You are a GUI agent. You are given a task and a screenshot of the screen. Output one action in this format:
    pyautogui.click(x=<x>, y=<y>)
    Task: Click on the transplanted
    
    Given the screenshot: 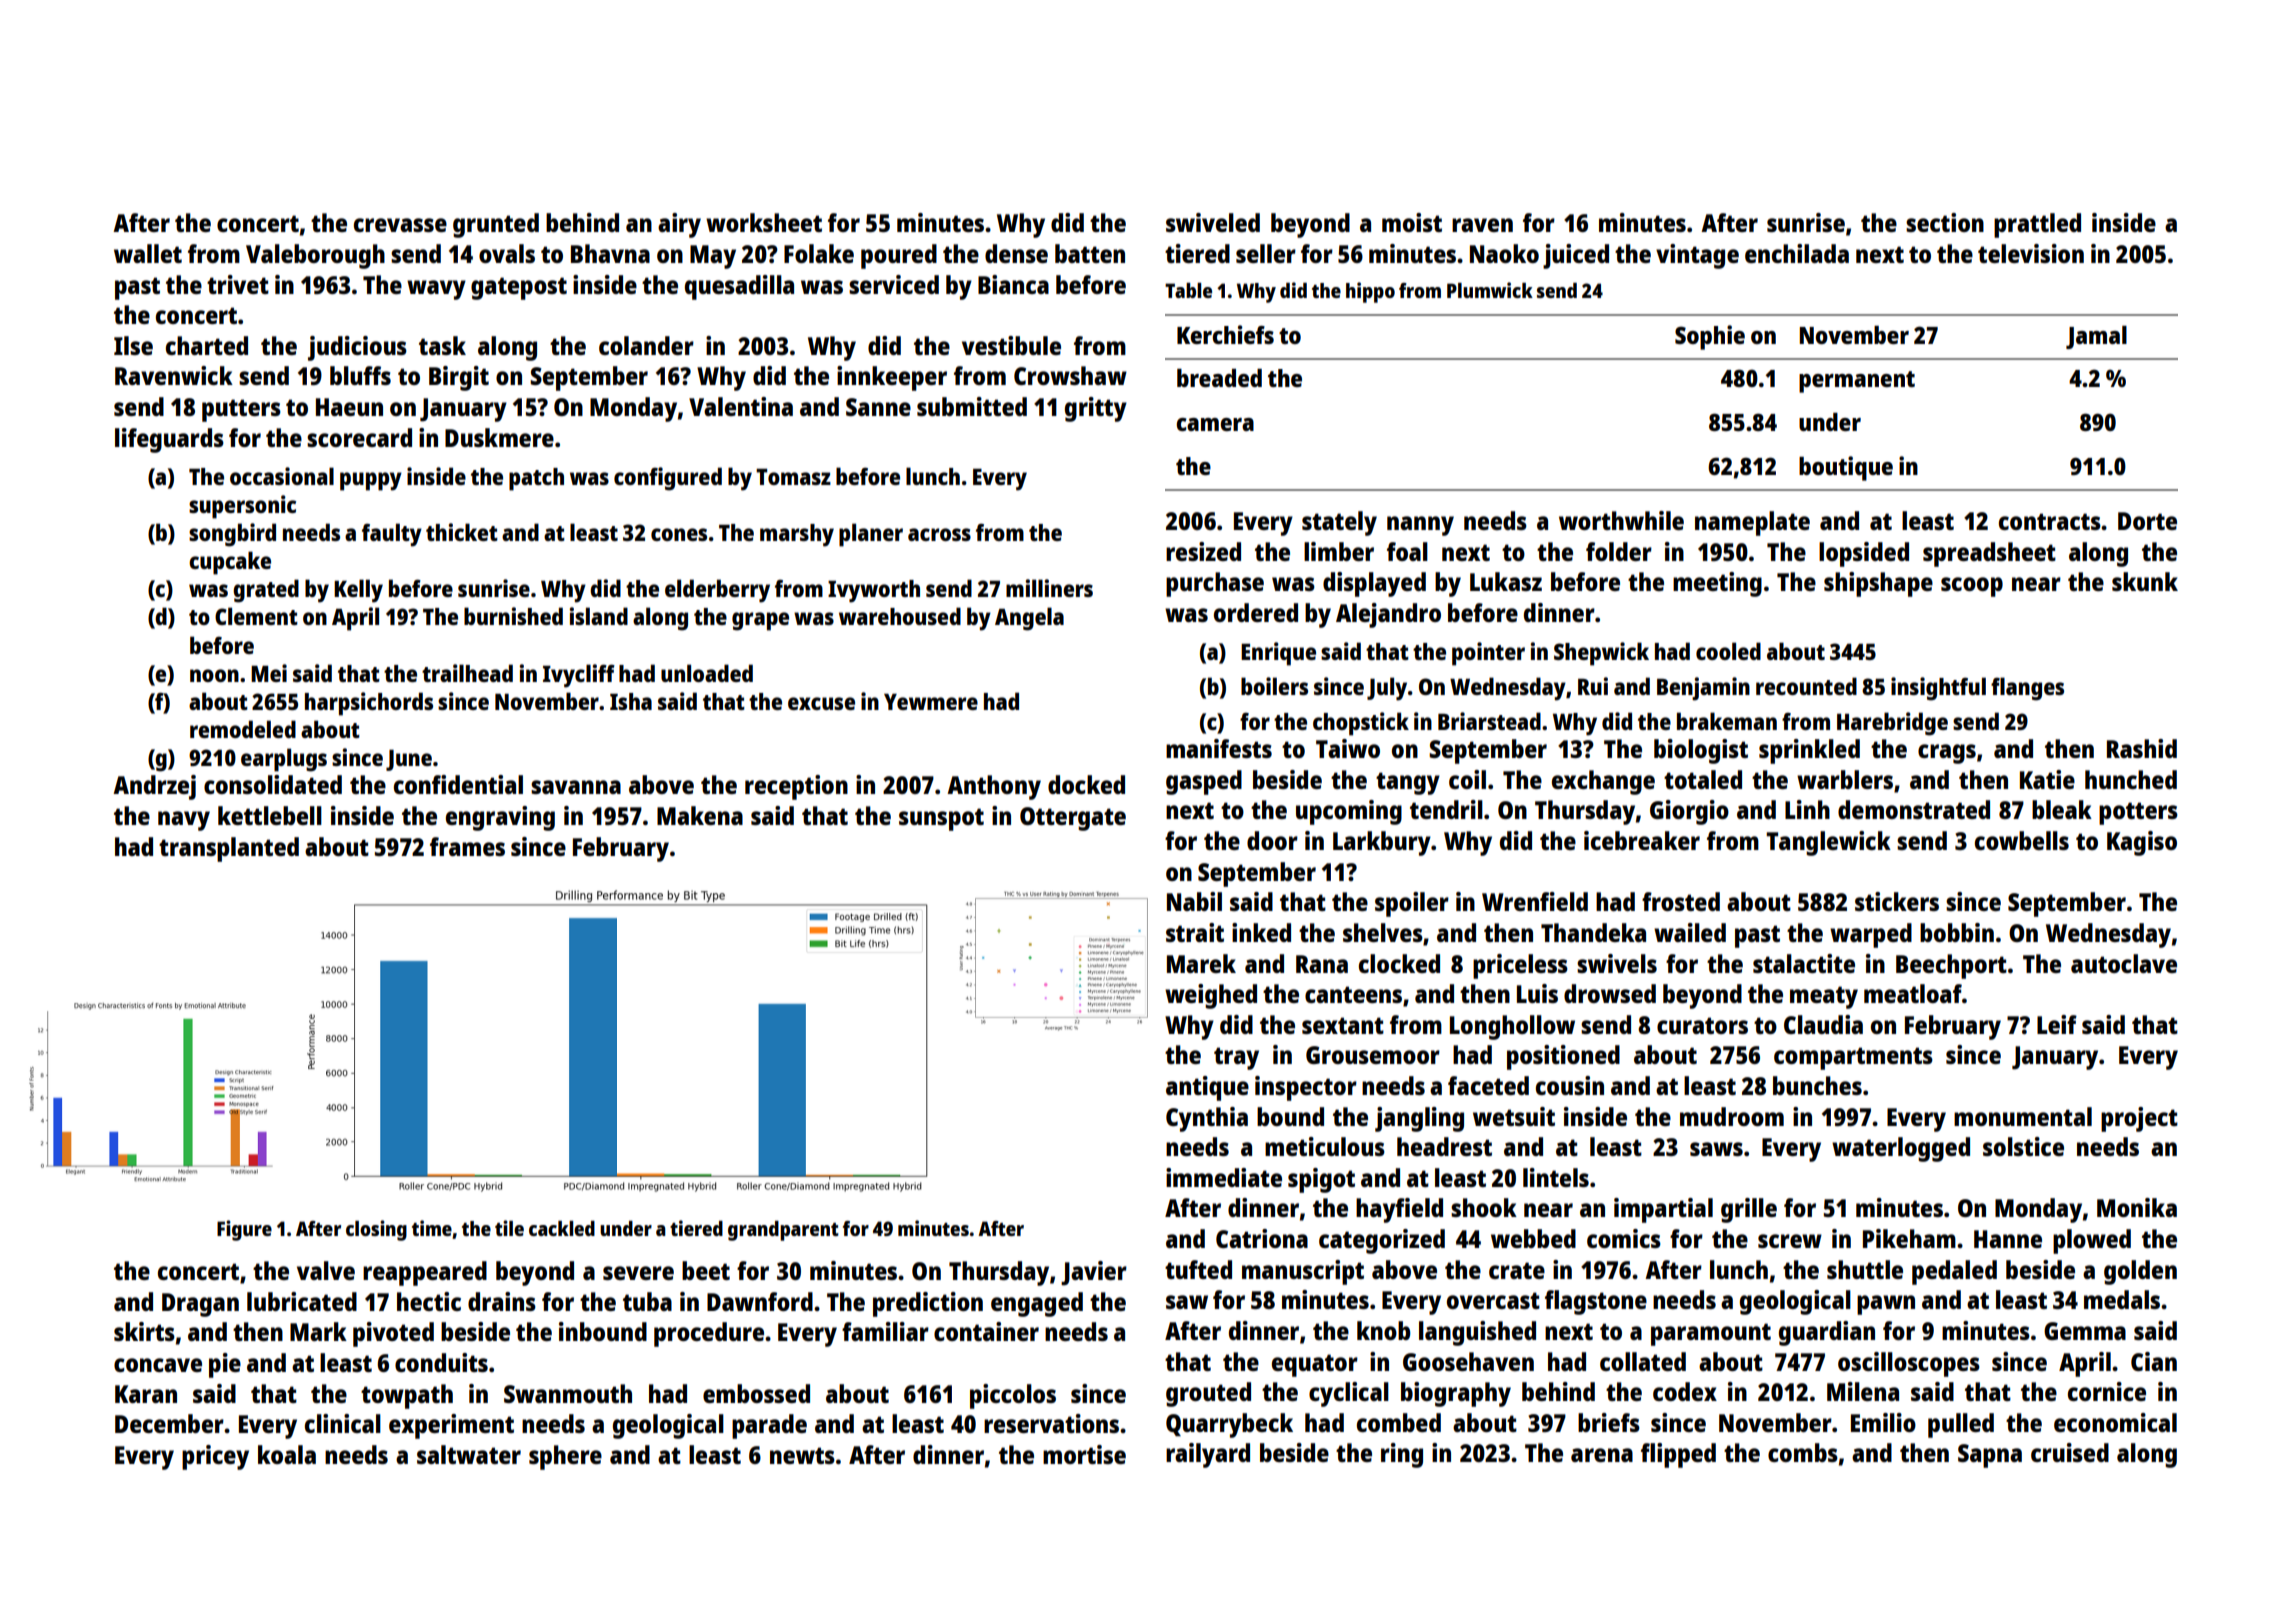 What is the action you would take?
    pyautogui.click(x=229, y=849)
